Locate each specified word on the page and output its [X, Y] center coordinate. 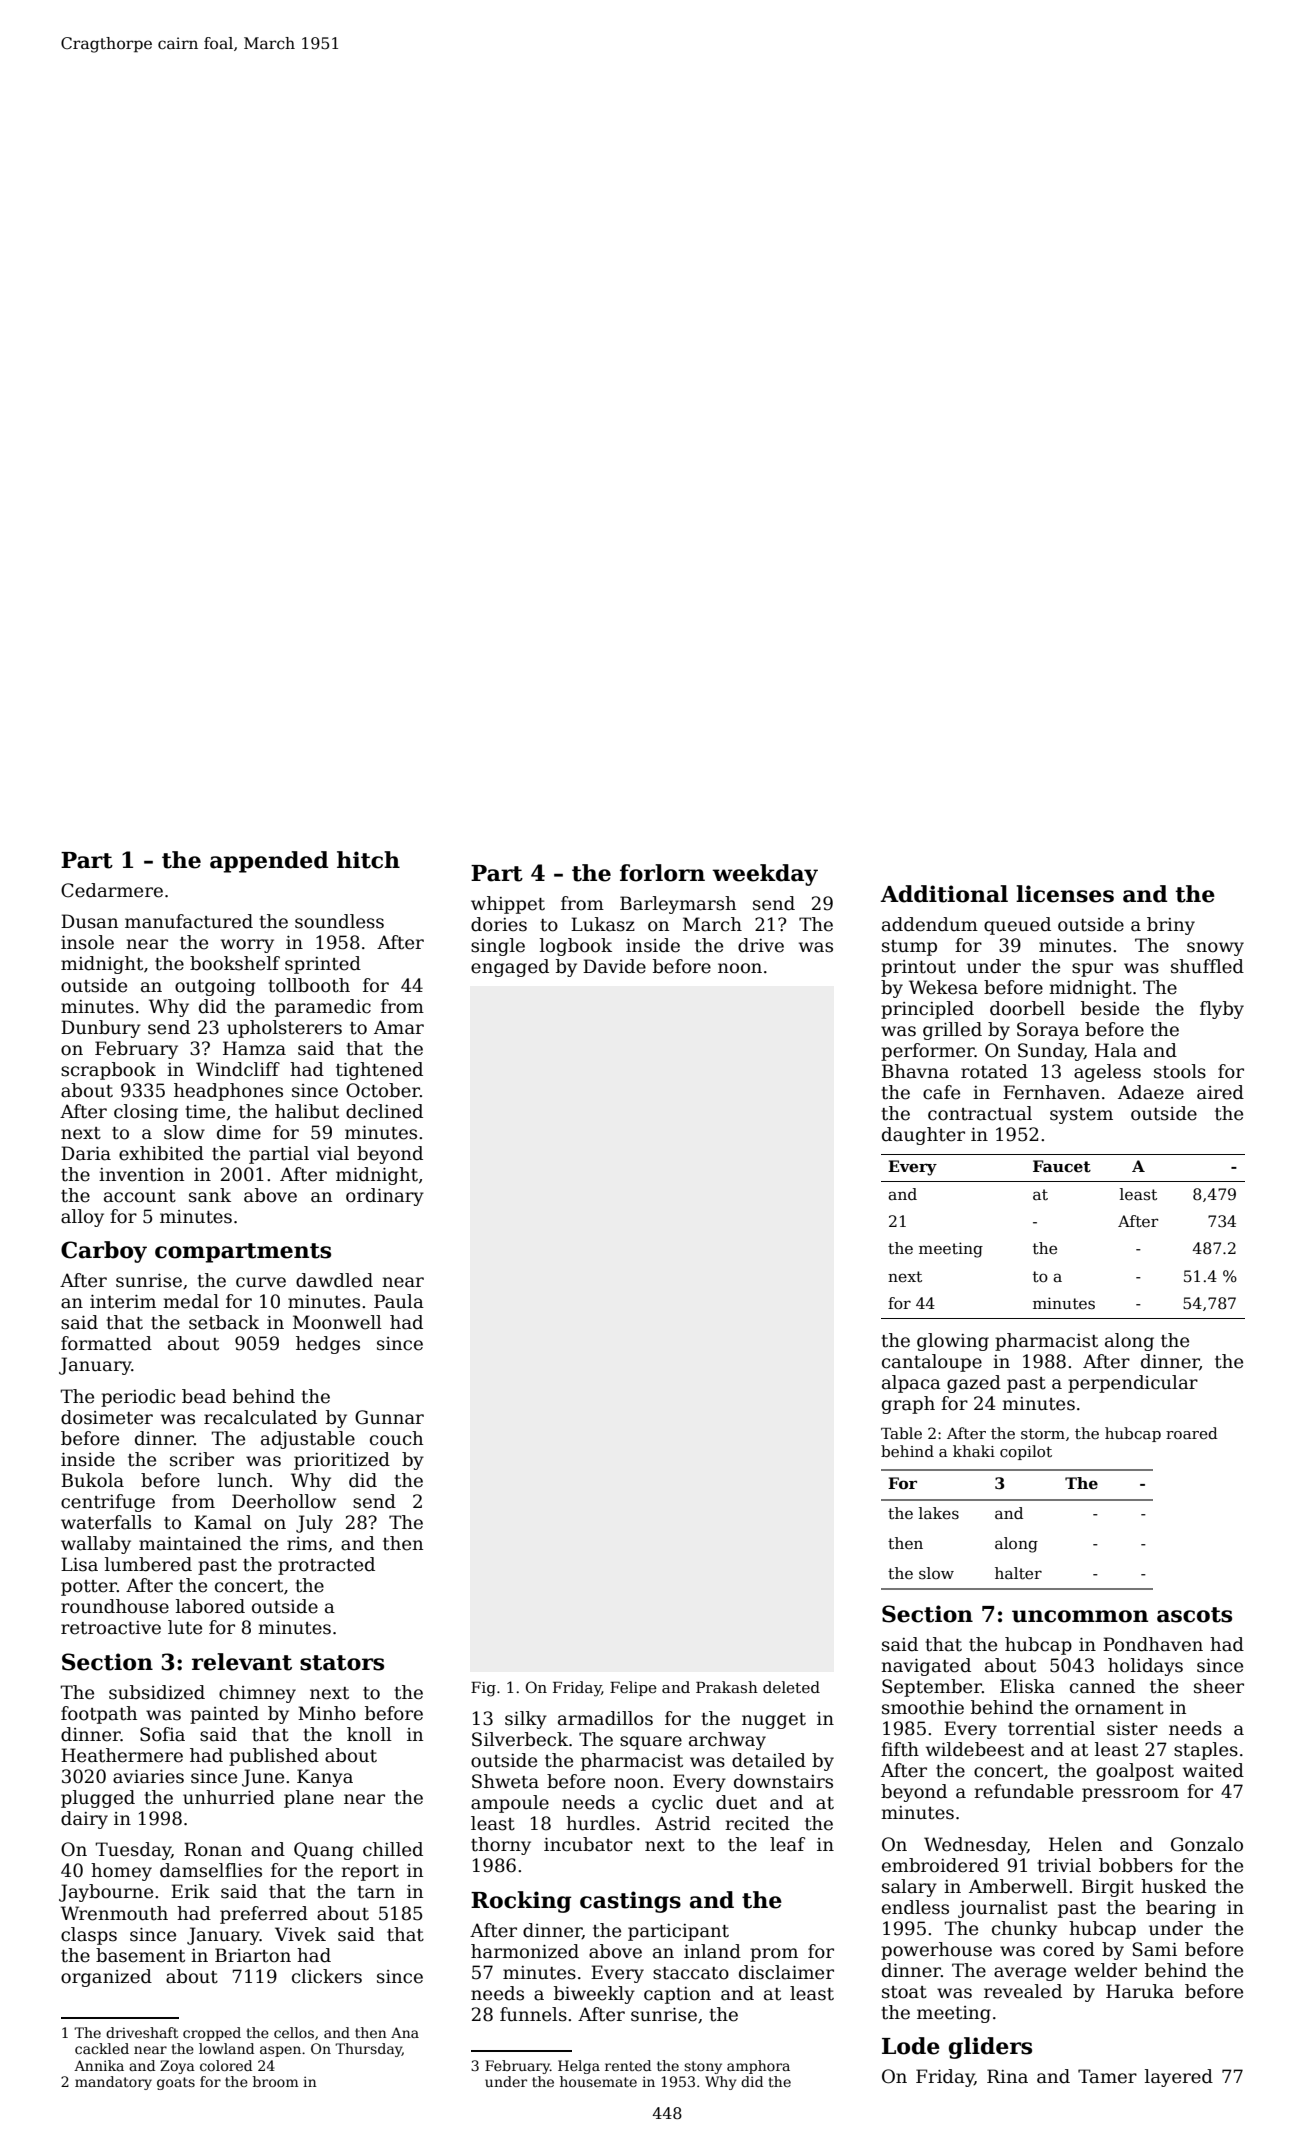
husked [1174, 1886]
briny [1171, 926]
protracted [326, 1566]
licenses [1065, 894]
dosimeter [107, 1417]
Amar [399, 1027]
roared [1192, 1433]
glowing [953, 1342]
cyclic [677, 1804]
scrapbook [108, 1071]
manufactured [189, 921]
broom [276, 2081]
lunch [243, 1480]
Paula [399, 1301]
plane [309, 1799]
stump [909, 948]
